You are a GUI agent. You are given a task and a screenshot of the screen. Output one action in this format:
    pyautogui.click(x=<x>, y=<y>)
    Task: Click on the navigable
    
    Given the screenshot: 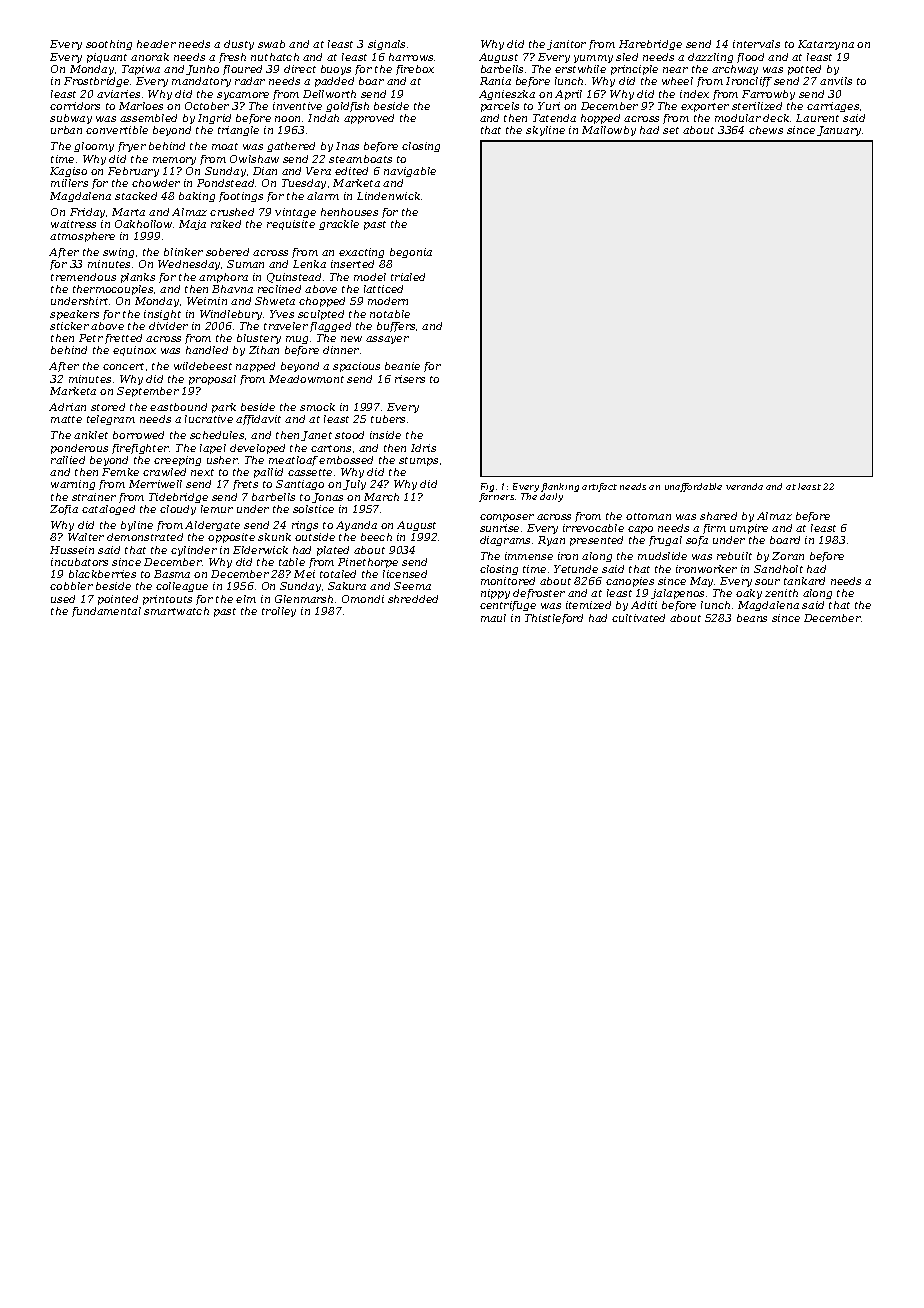 What is the action you would take?
    pyautogui.click(x=410, y=172)
